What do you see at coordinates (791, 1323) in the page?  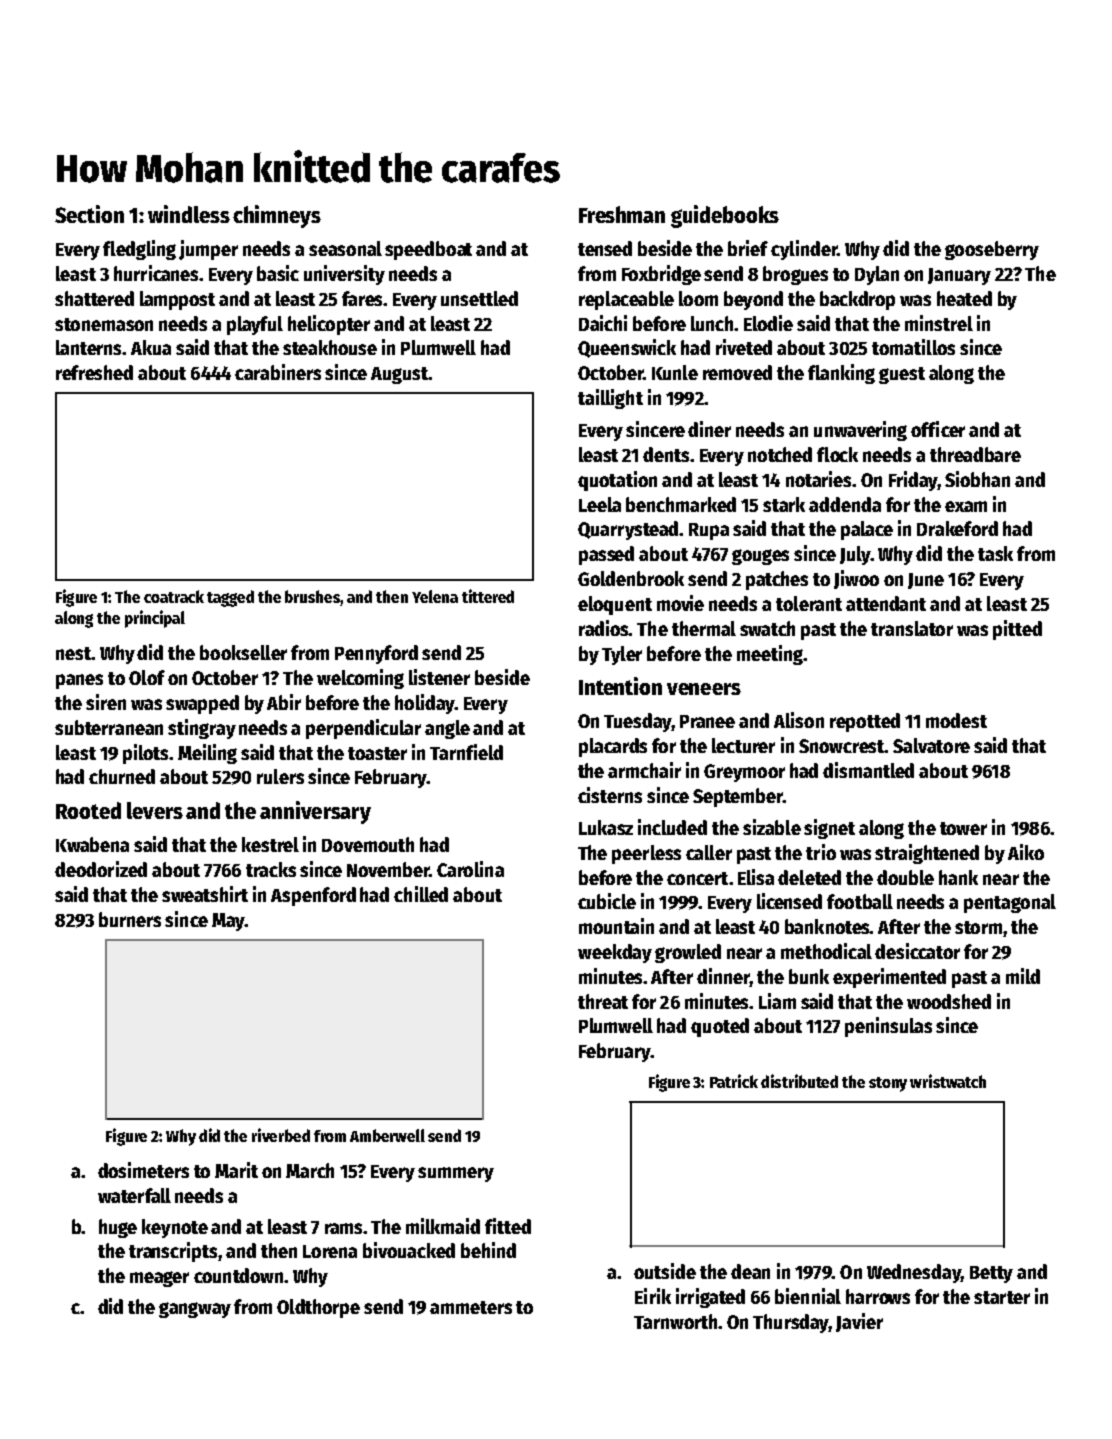 I see `Thursday` at bounding box center [791, 1323].
